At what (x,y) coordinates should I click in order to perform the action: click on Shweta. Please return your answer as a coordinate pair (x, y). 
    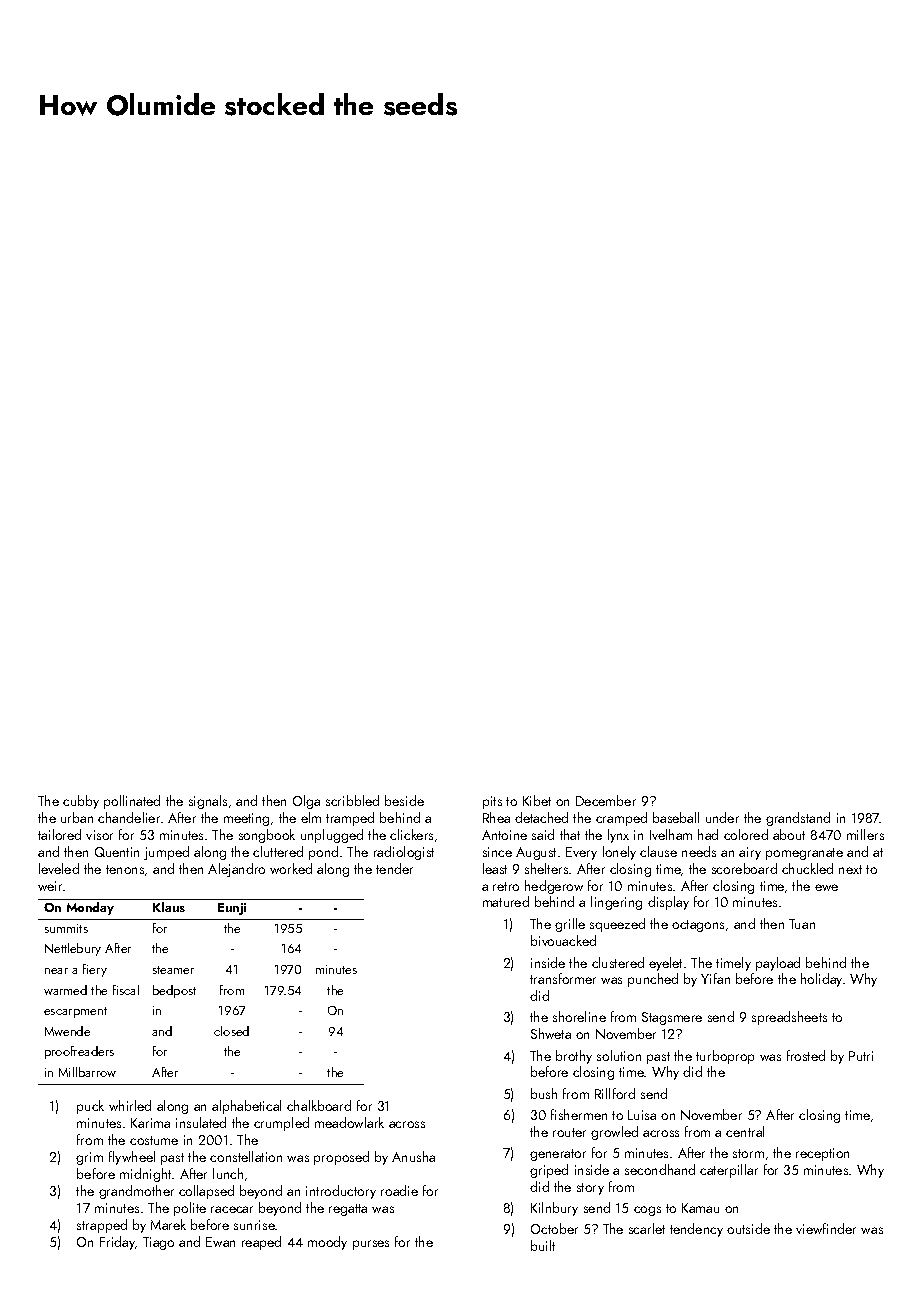
    Looking at the image, I should click on (551, 1033).
